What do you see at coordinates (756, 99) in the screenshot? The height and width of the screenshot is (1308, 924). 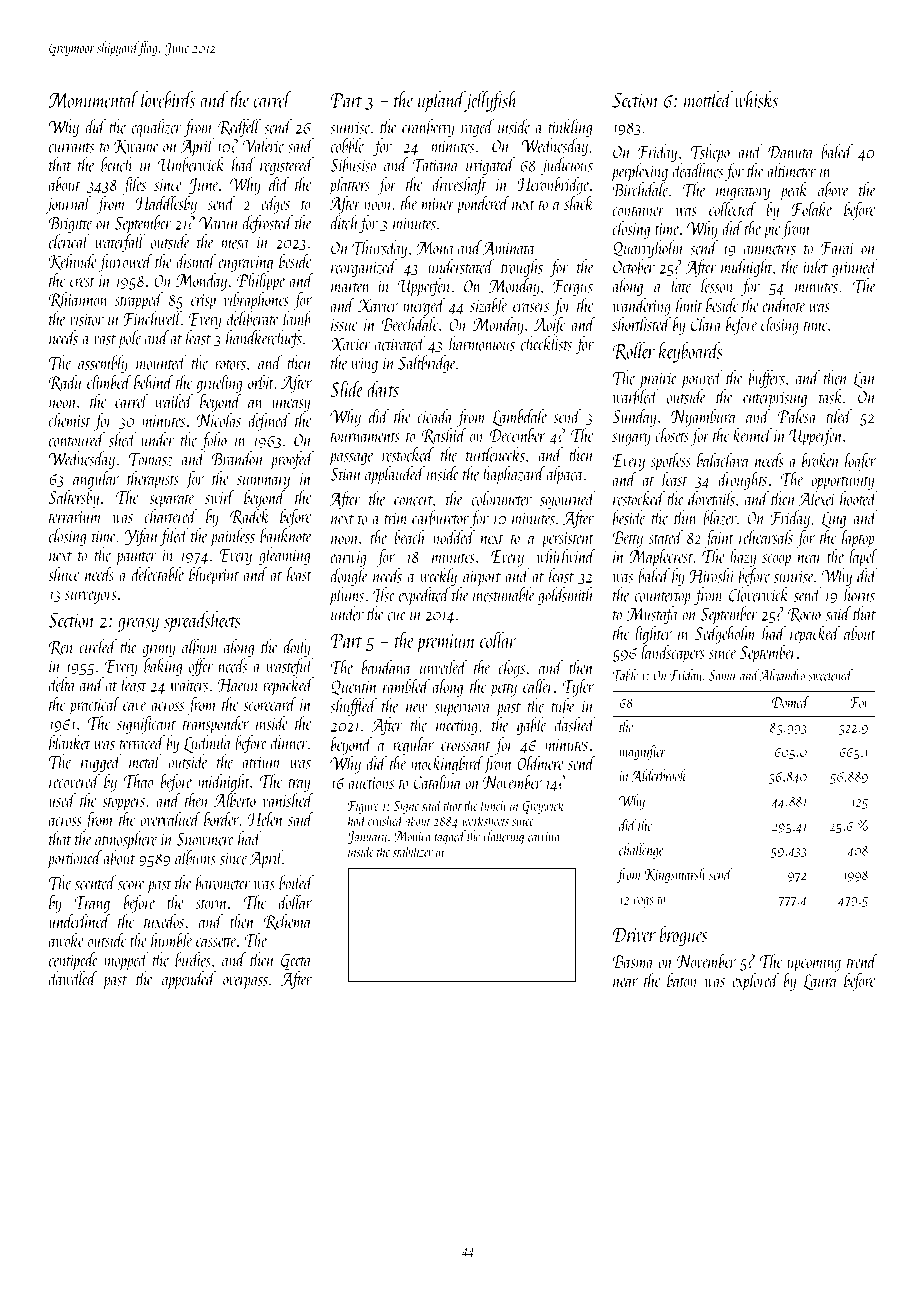 I see `whisks` at bounding box center [756, 99].
